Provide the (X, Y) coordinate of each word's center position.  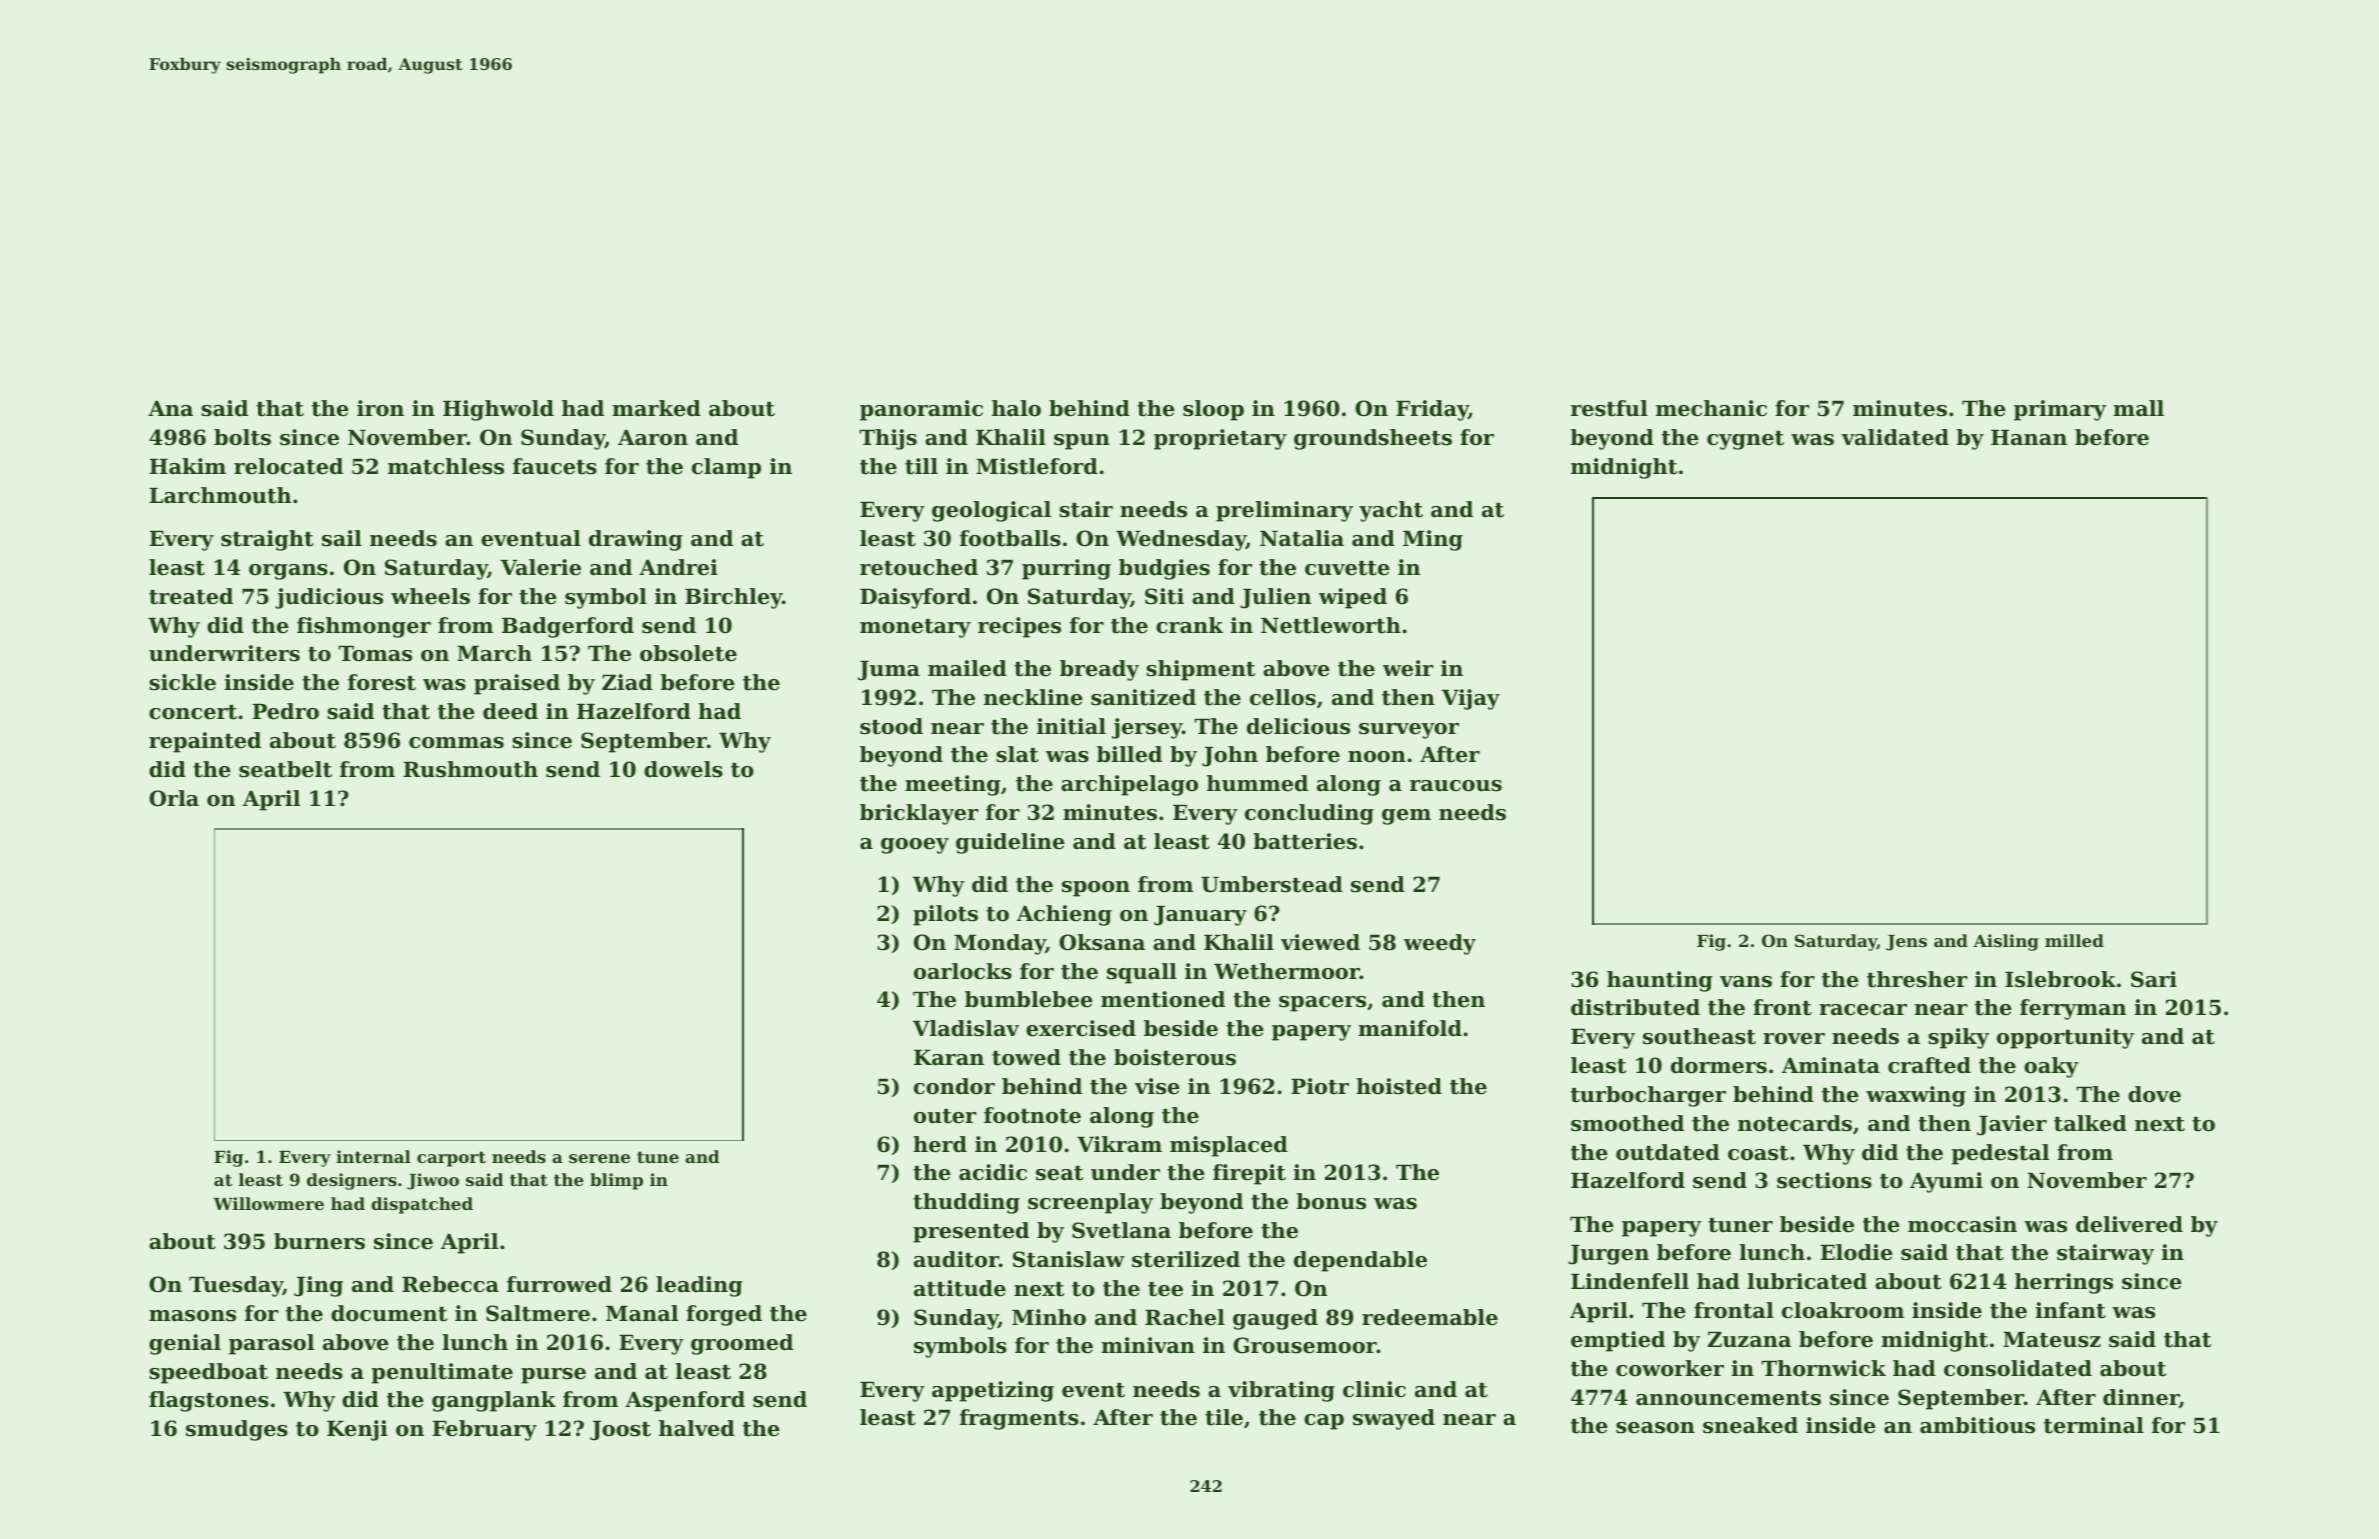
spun (1082, 442)
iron (380, 408)
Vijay (1471, 699)
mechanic (1711, 408)
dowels (683, 769)
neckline (1033, 697)
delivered (2129, 1224)
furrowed (559, 1284)
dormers (1719, 1065)
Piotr (1320, 1086)
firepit (1249, 1174)
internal (373, 1156)
